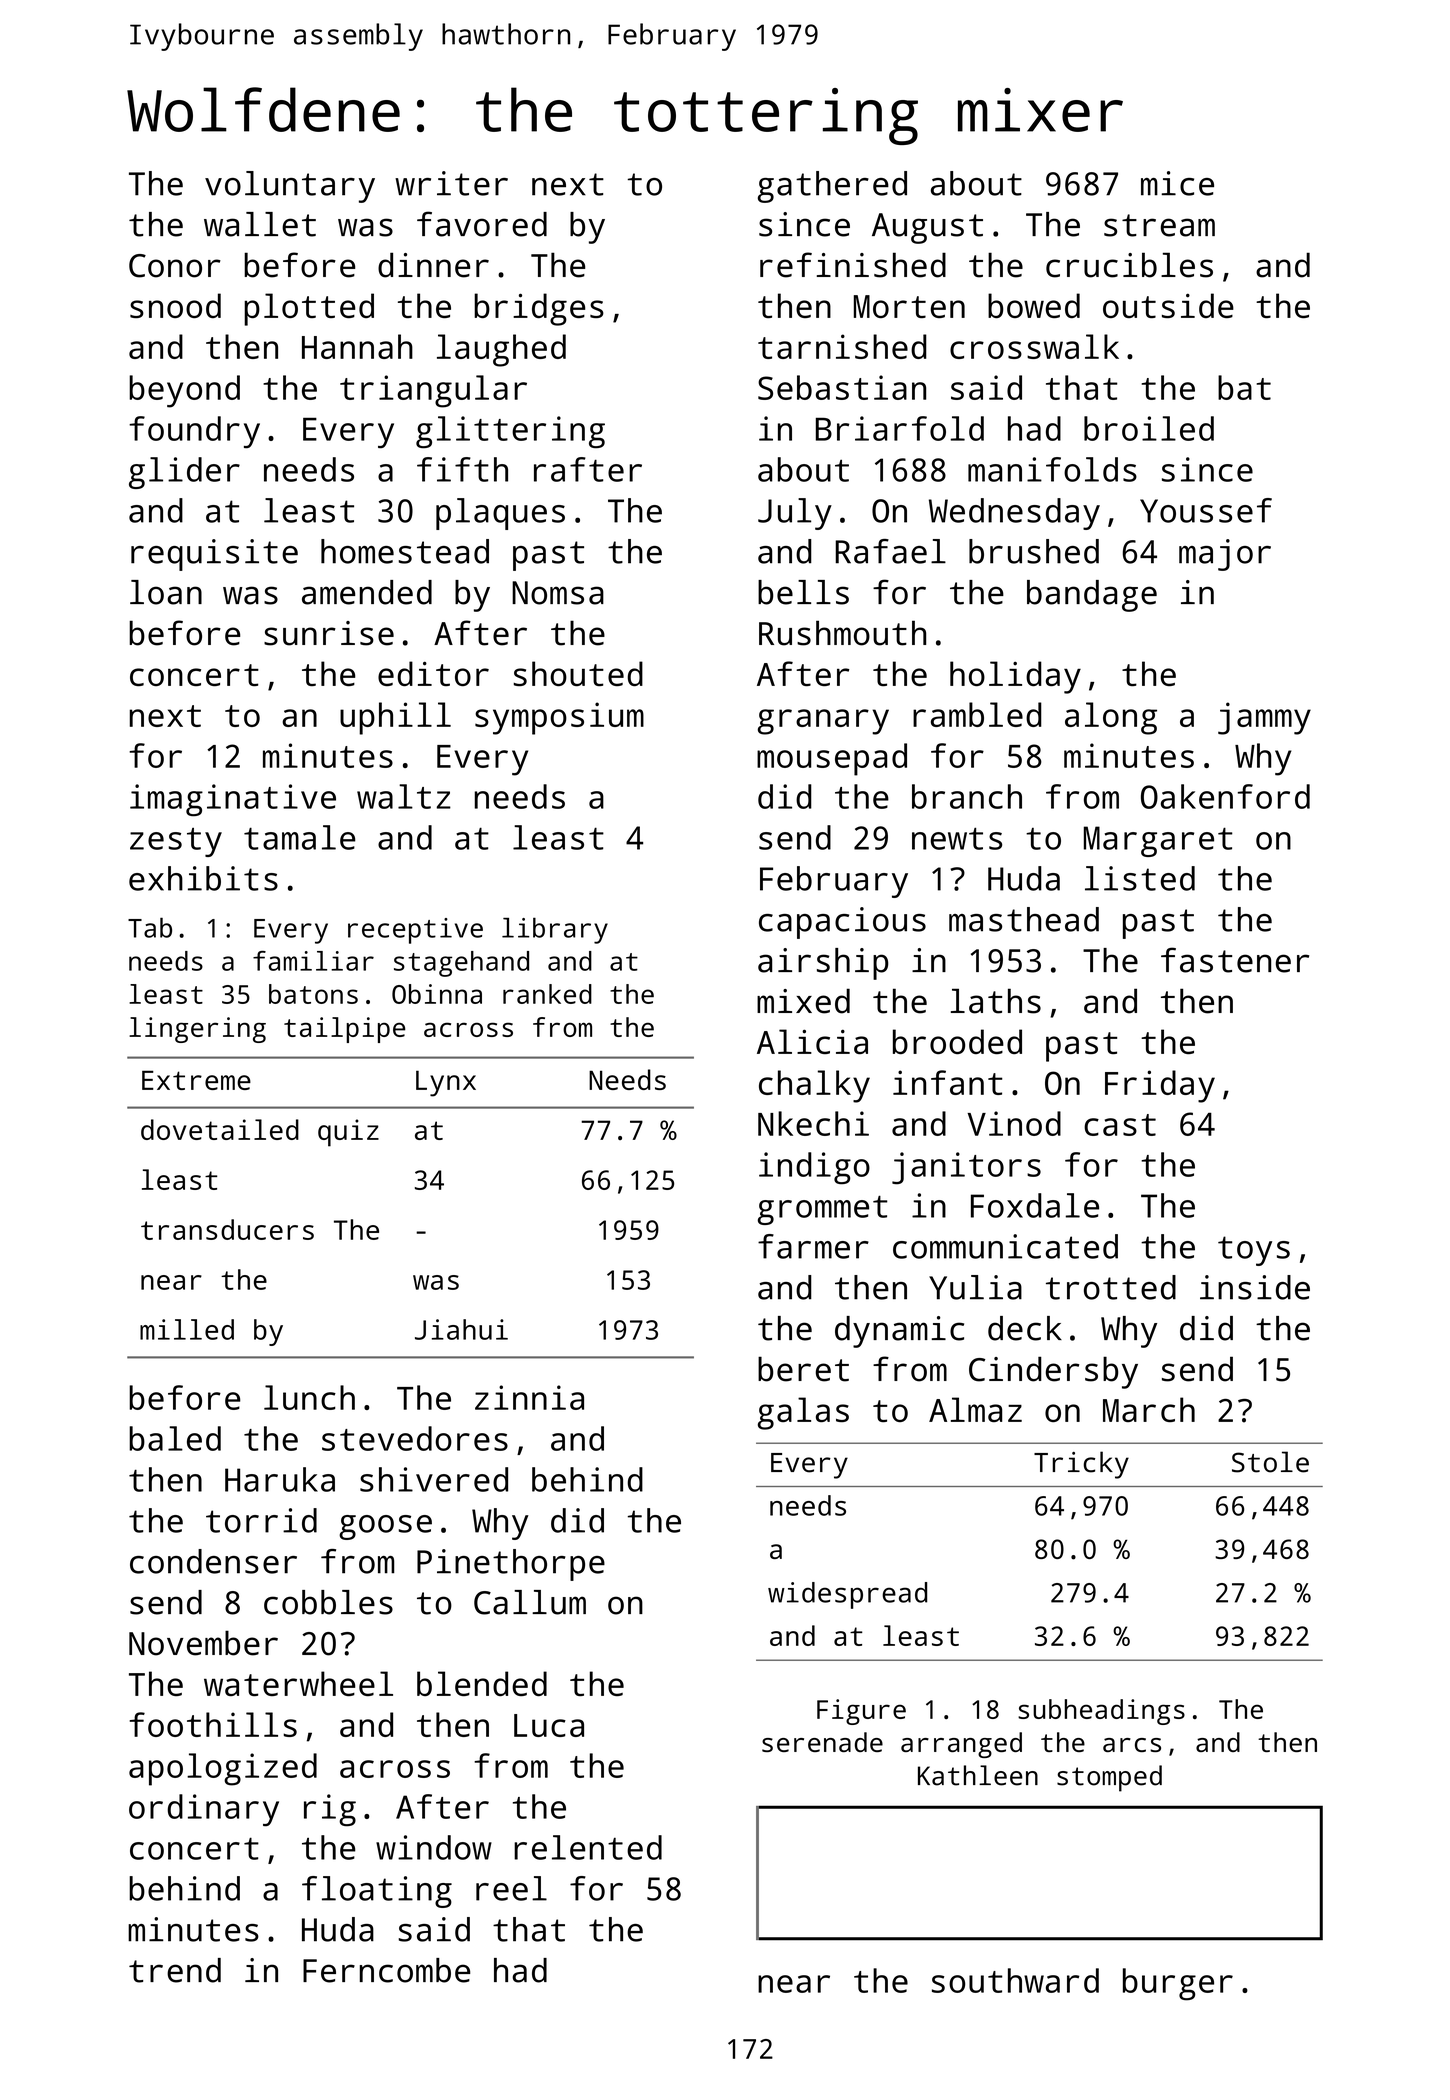  What do you see at coordinates (814, 1168) in the image?
I see `indigo` at bounding box center [814, 1168].
